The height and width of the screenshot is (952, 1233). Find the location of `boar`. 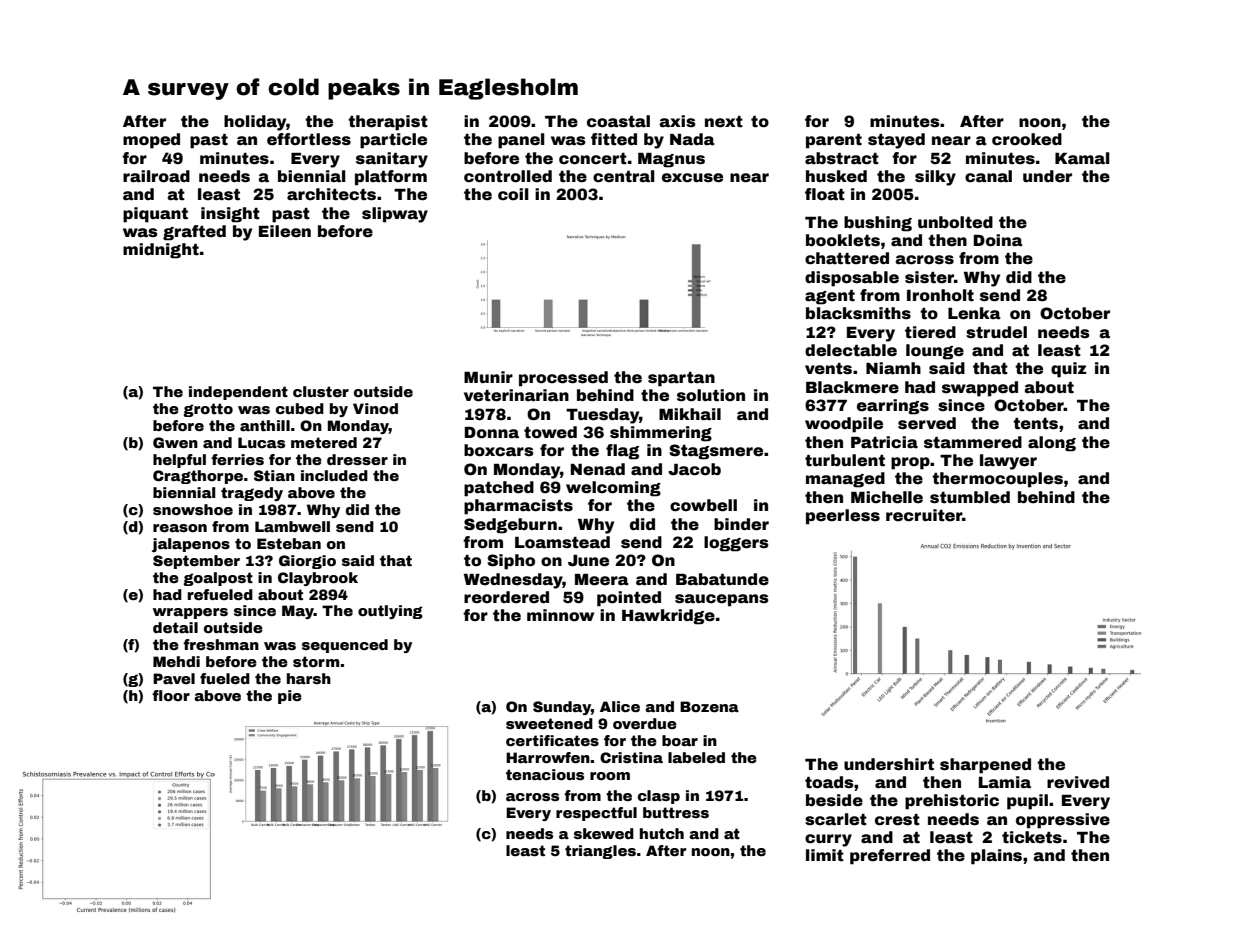

boar is located at coordinates (680, 740).
